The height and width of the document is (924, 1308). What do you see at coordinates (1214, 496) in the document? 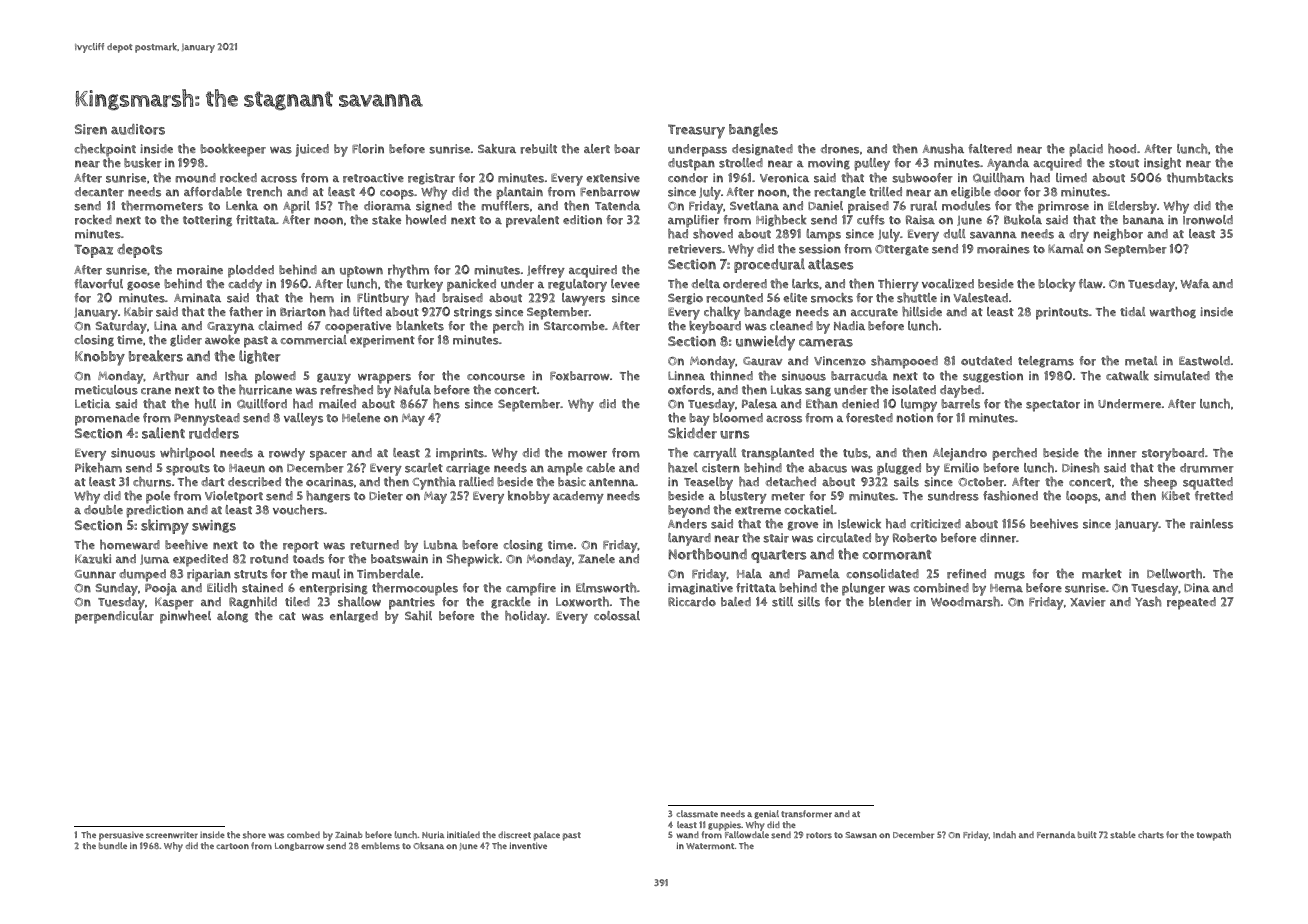
I see `fretted` at bounding box center [1214, 496].
